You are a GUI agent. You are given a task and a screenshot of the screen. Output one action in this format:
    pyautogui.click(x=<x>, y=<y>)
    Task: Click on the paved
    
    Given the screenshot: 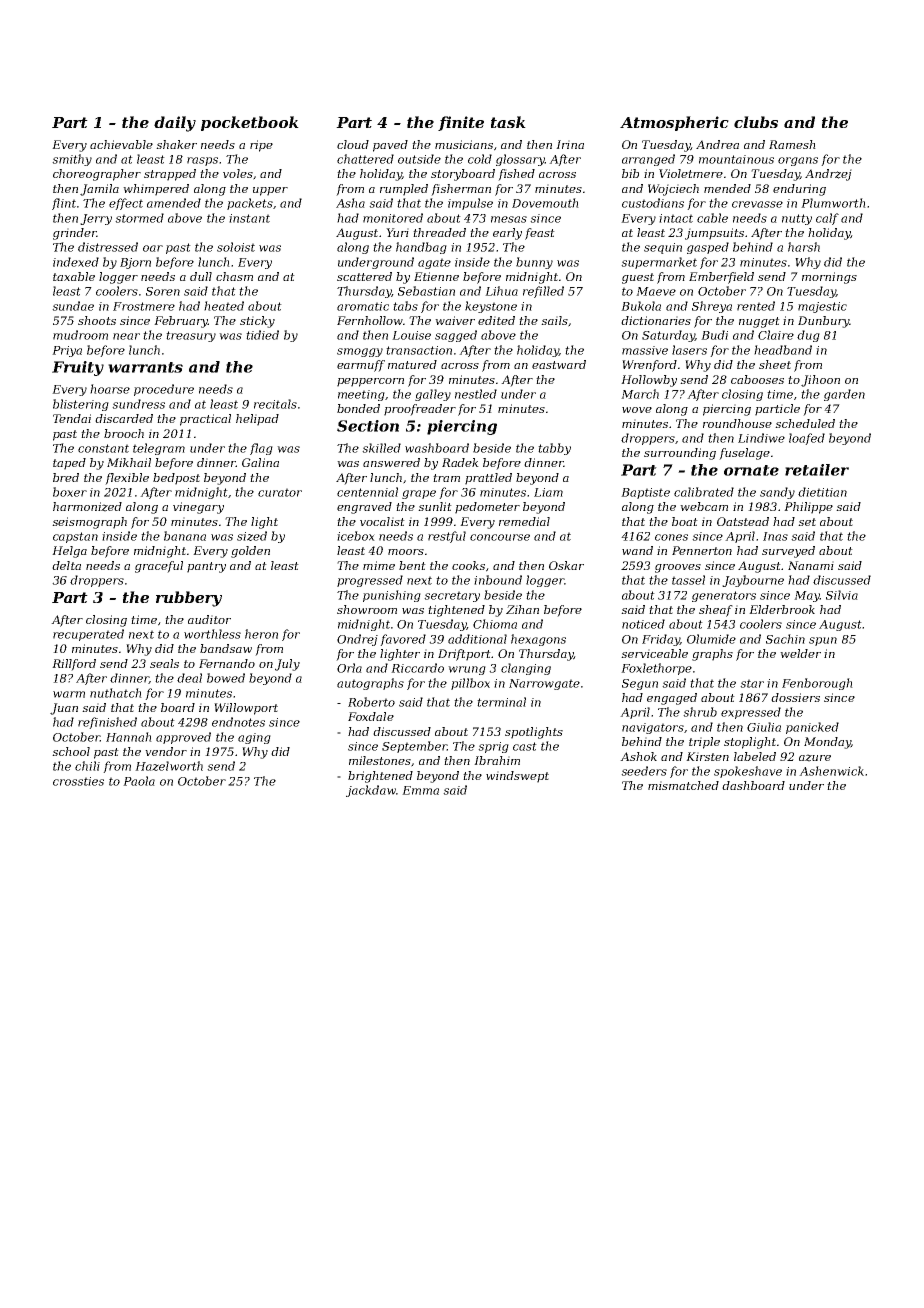 What is the action you would take?
    pyautogui.click(x=390, y=146)
